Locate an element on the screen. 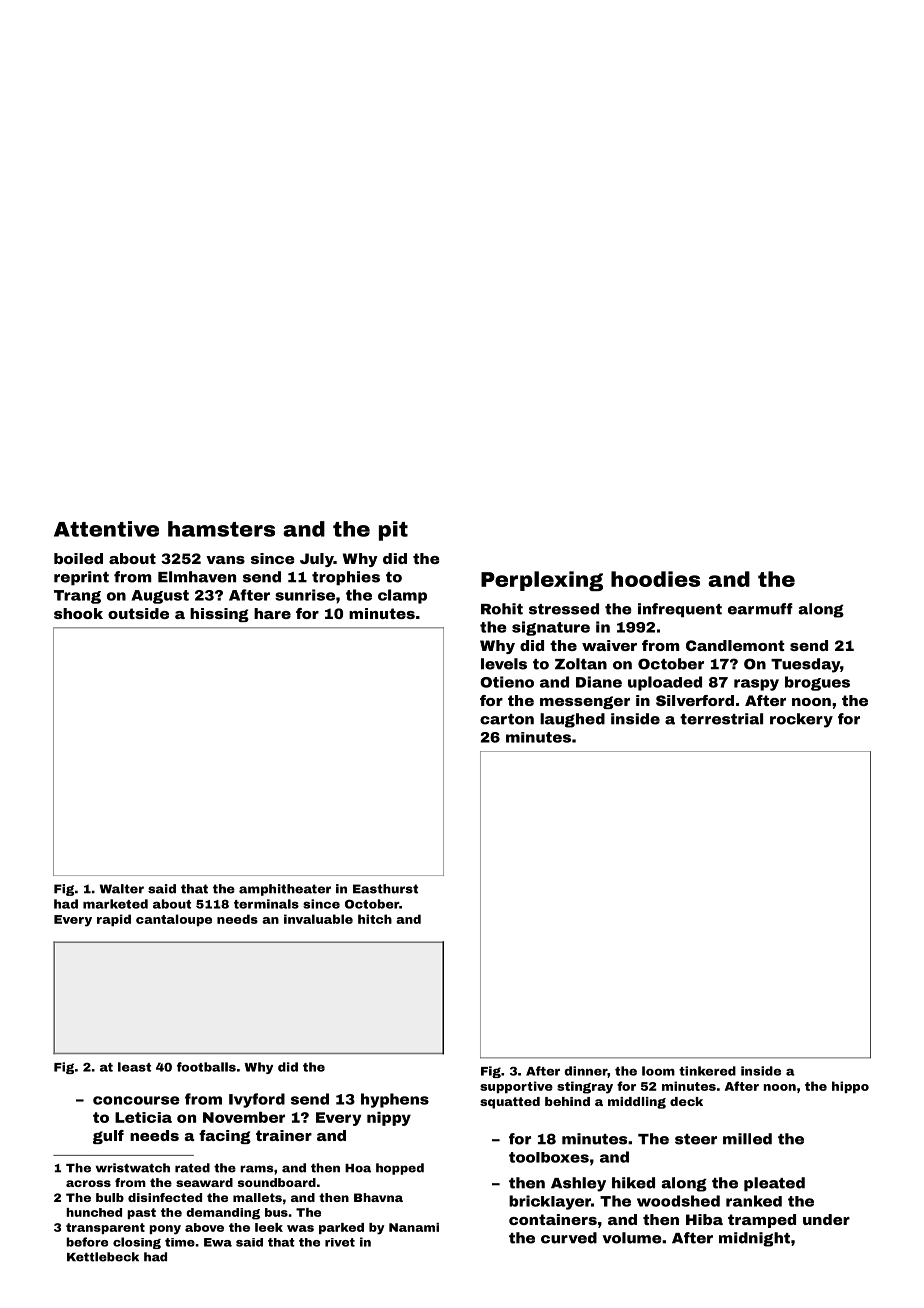 The width and height of the screenshot is (924, 1308). Attentive is located at coordinates (106, 529).
